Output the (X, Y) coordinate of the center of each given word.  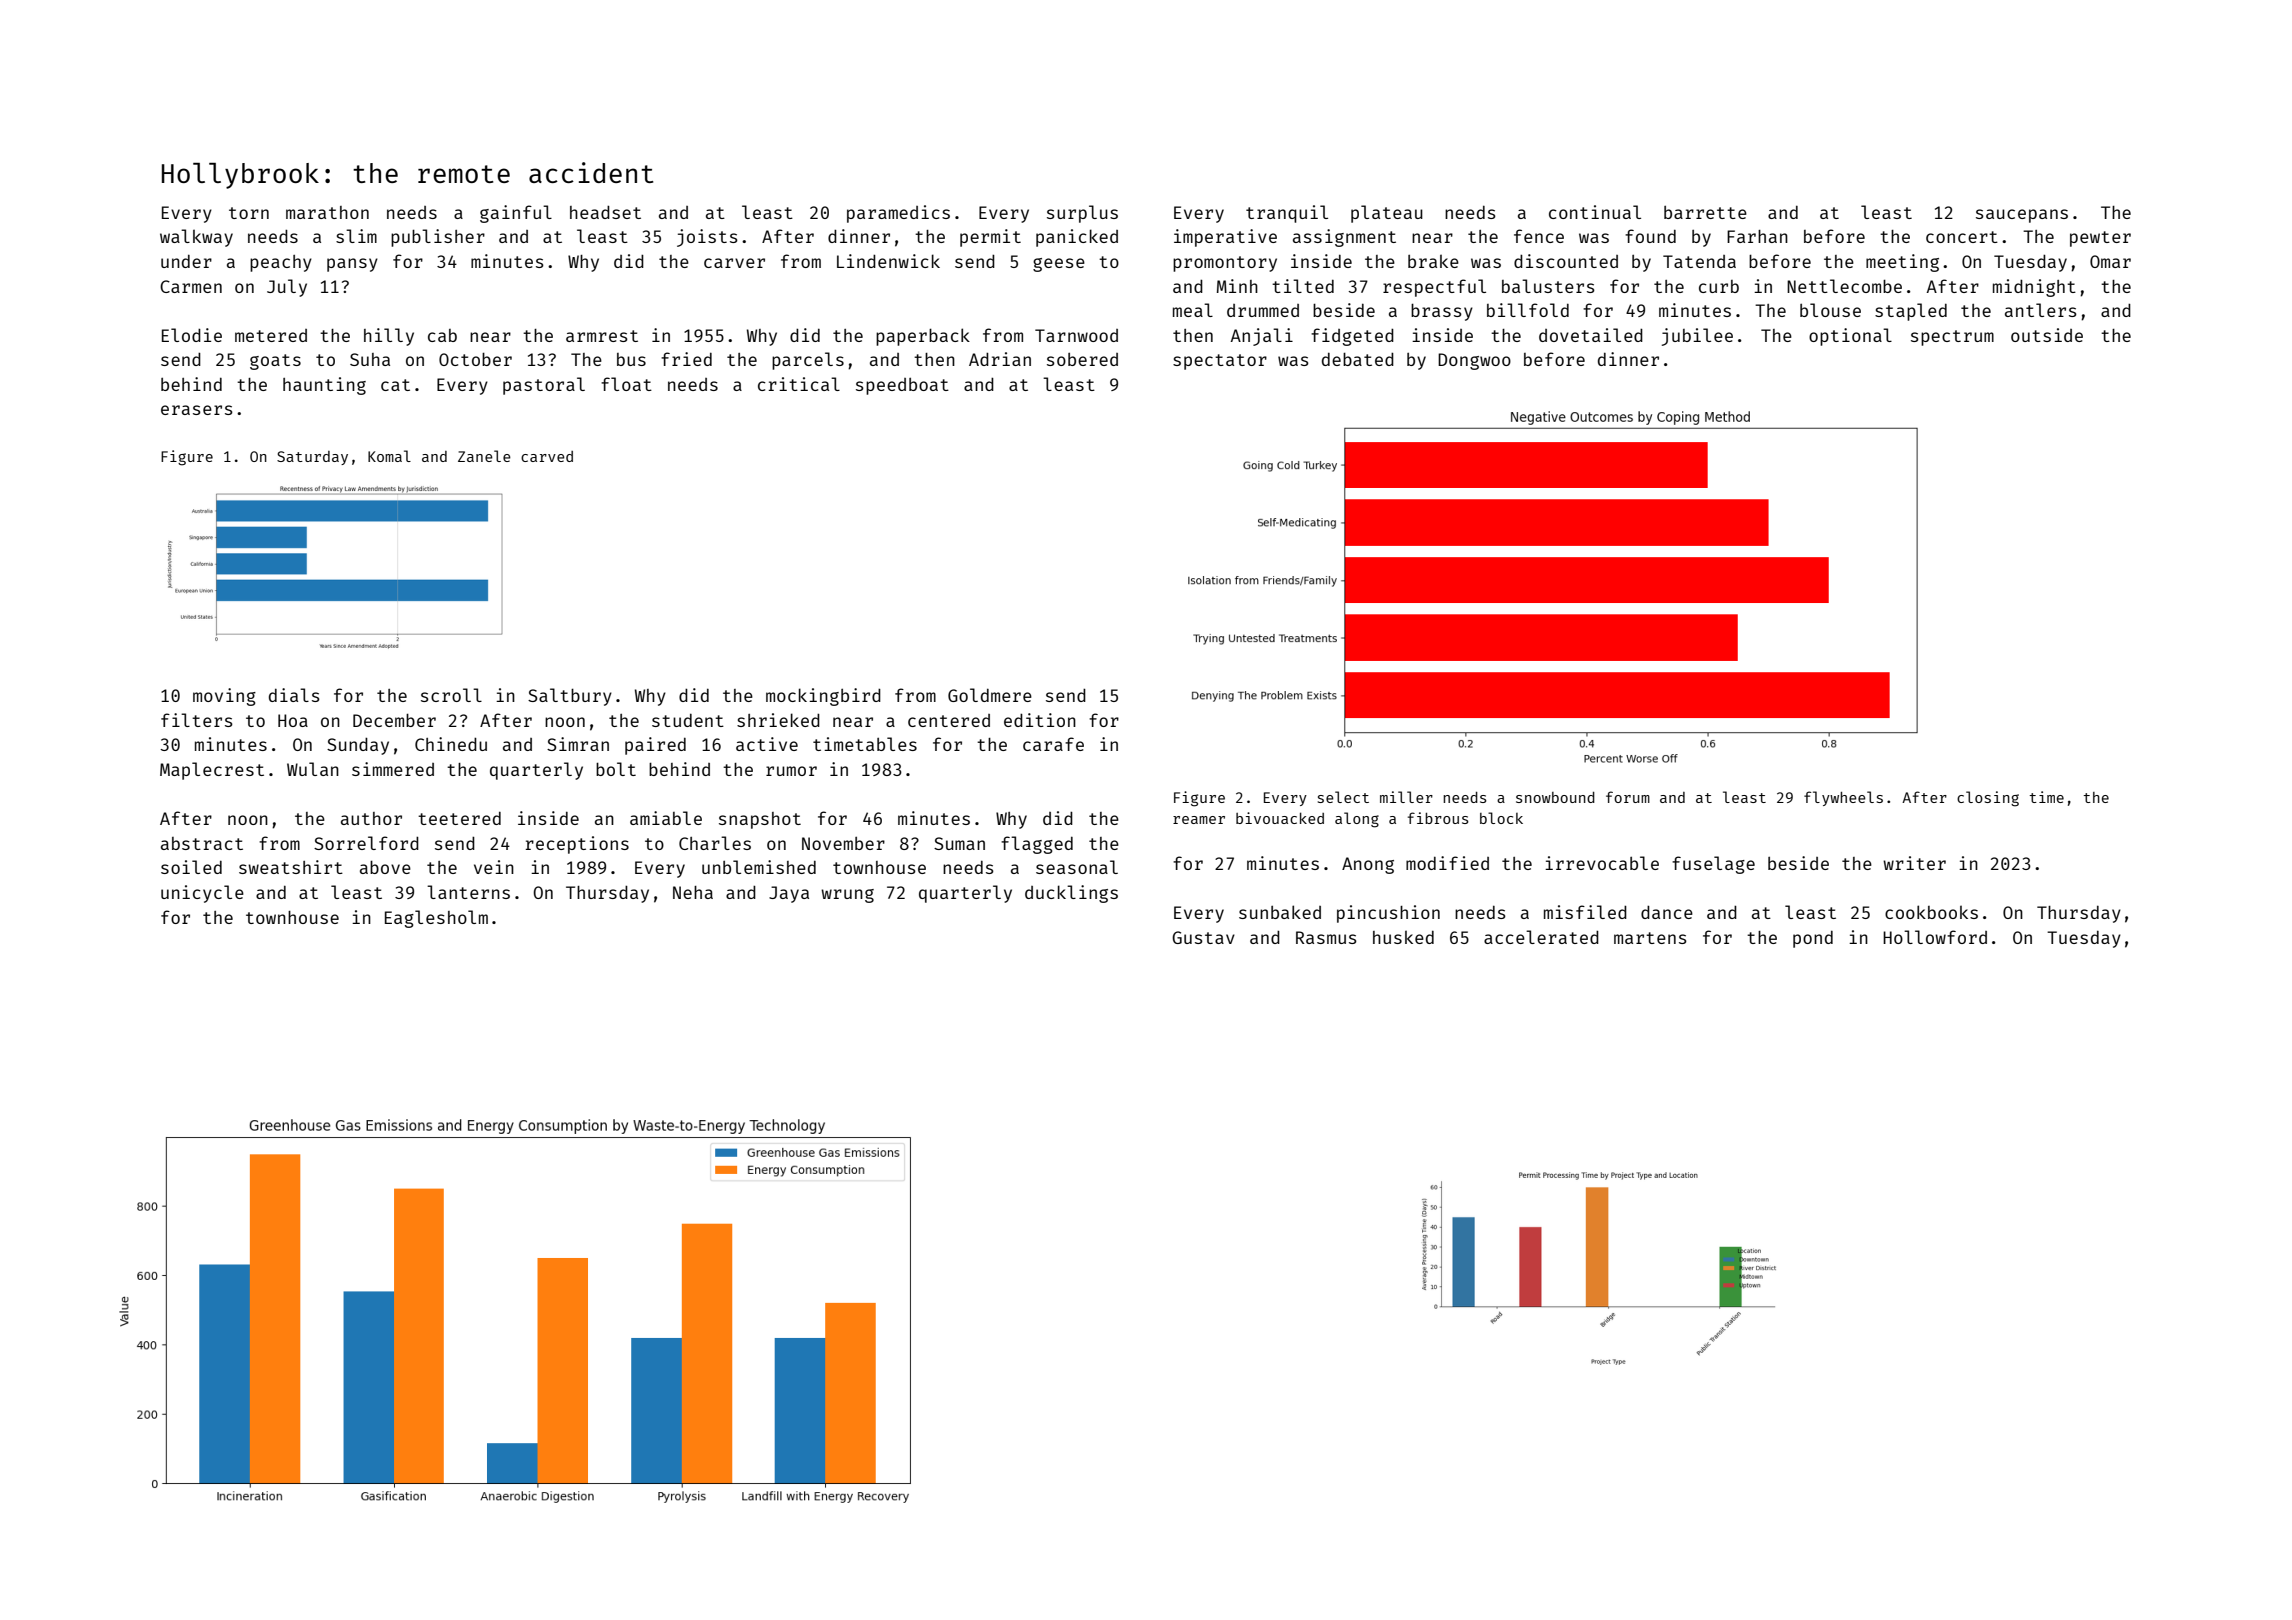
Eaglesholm (436, 919)
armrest (602, 336)
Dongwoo (1474, 361)
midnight (2034, 288)
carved (547, 456)
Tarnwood (1076, 335)
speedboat (902, 386)
